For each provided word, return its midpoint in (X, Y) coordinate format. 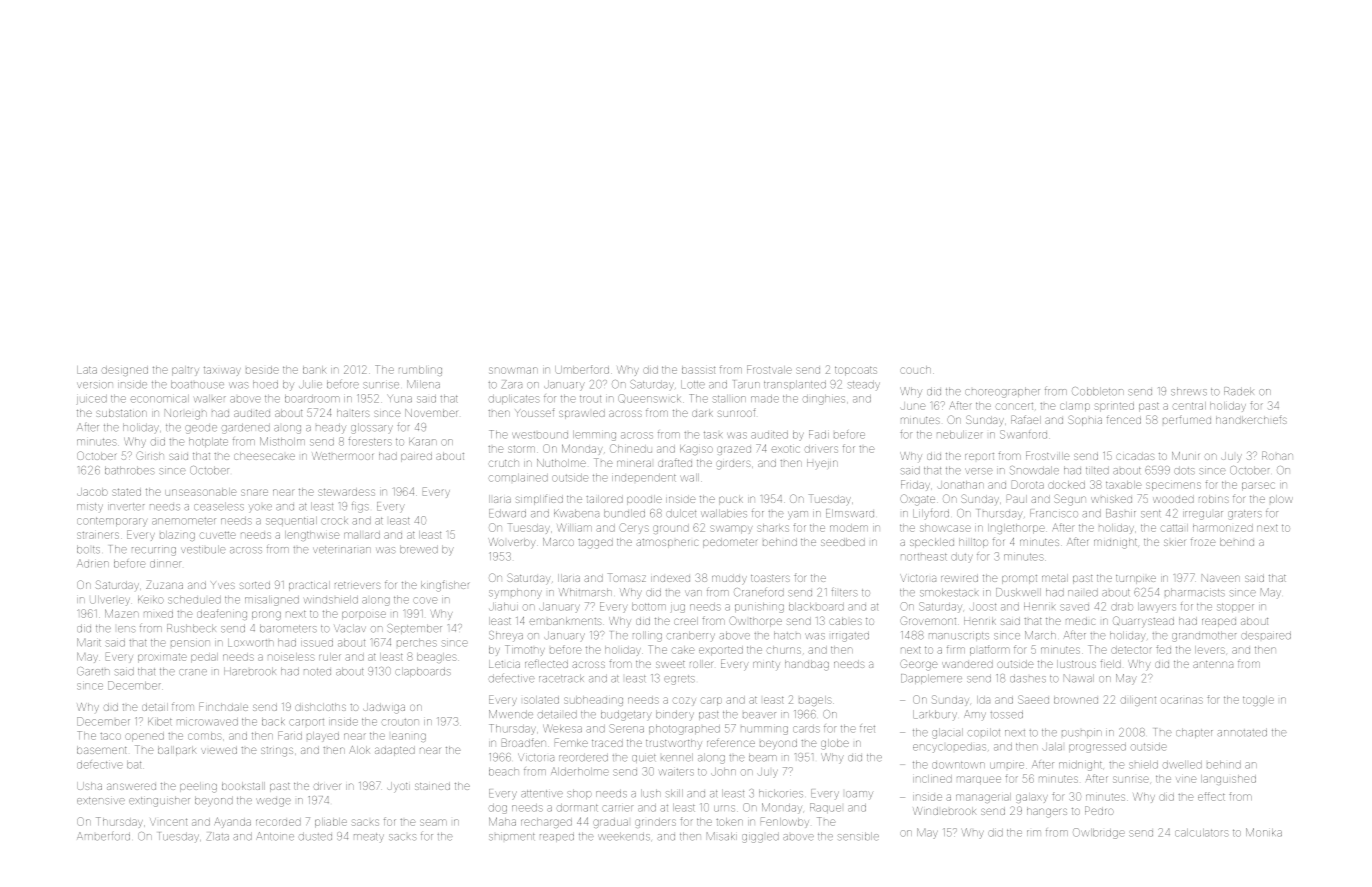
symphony (515, 593)
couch (915, 370)
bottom (649, 607)
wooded (1173, 499)
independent (644, 478)
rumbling (420, 371)
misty (90, 508)
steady (864, 385)
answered (131, 786)
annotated (1242, 732)
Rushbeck (191, 628)
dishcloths (320, 707)
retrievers (358, 585)
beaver (759, 715)
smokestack (949, 592)
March (1040, 635)
